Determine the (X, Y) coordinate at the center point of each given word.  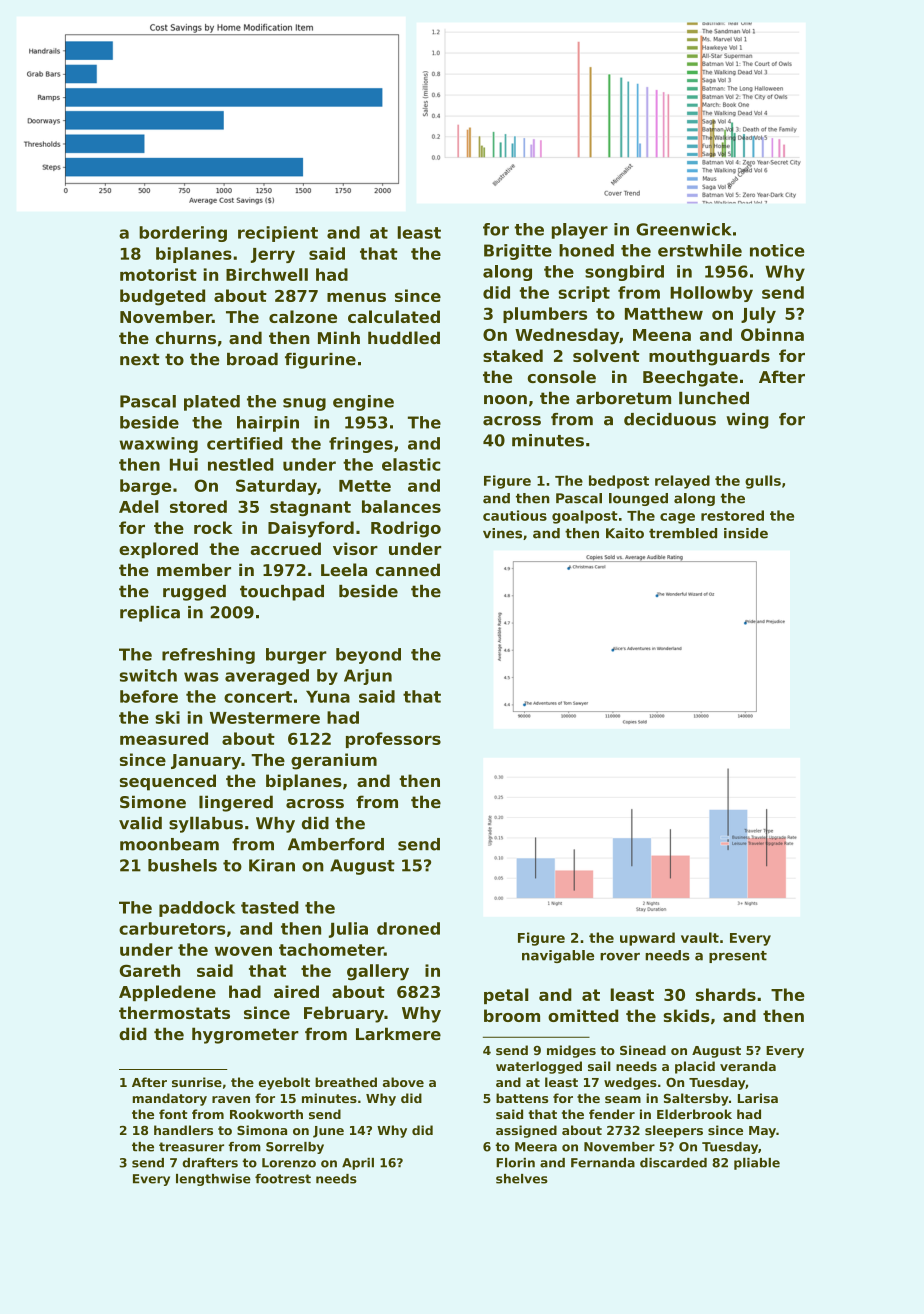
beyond (368, 656)
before (149, 696)
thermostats (174, 1012)
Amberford (336, 844)
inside (746, 533)
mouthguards (709, 357)
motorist (158, 274)
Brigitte (518, 252)
